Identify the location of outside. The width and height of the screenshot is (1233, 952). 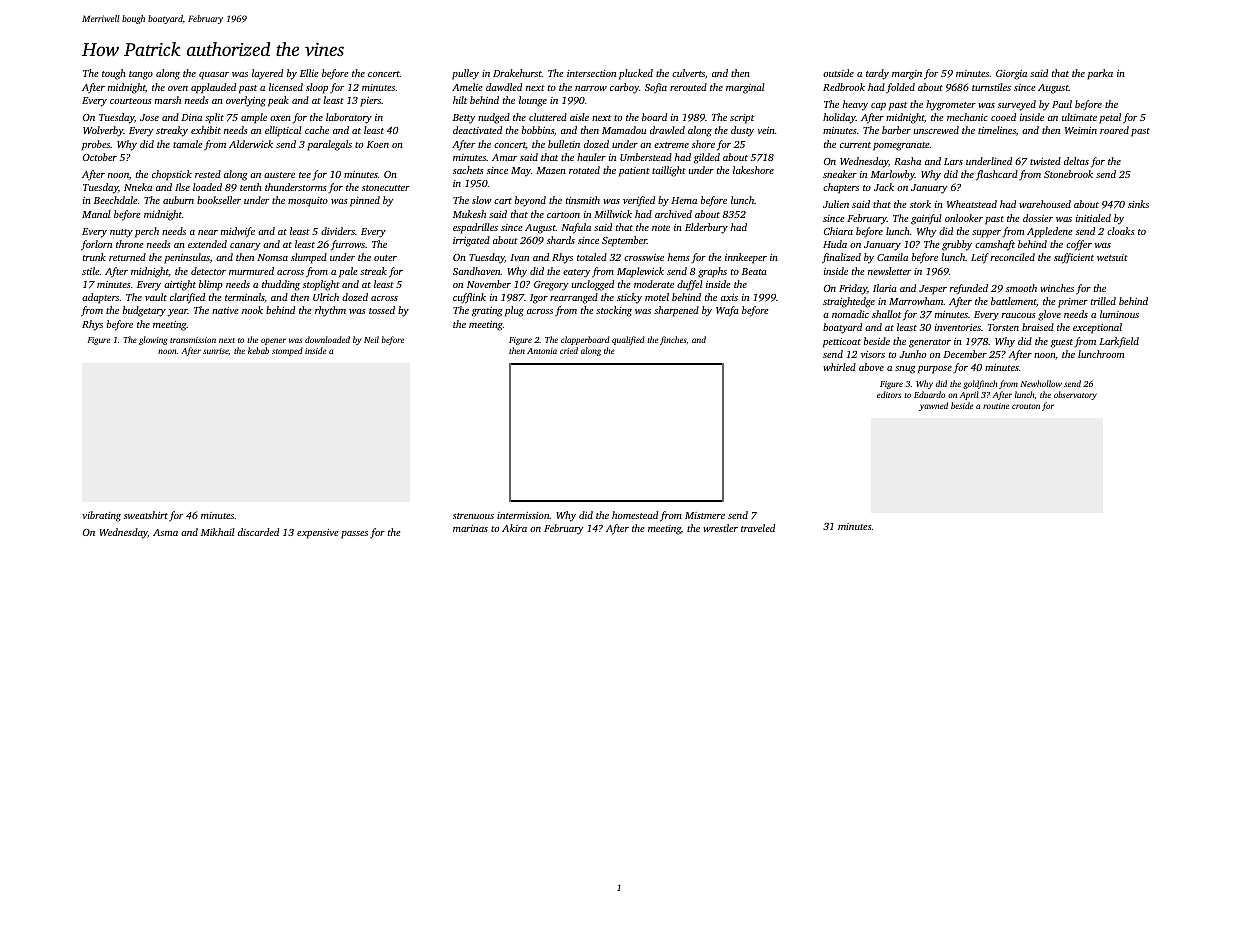
(838, 73).
